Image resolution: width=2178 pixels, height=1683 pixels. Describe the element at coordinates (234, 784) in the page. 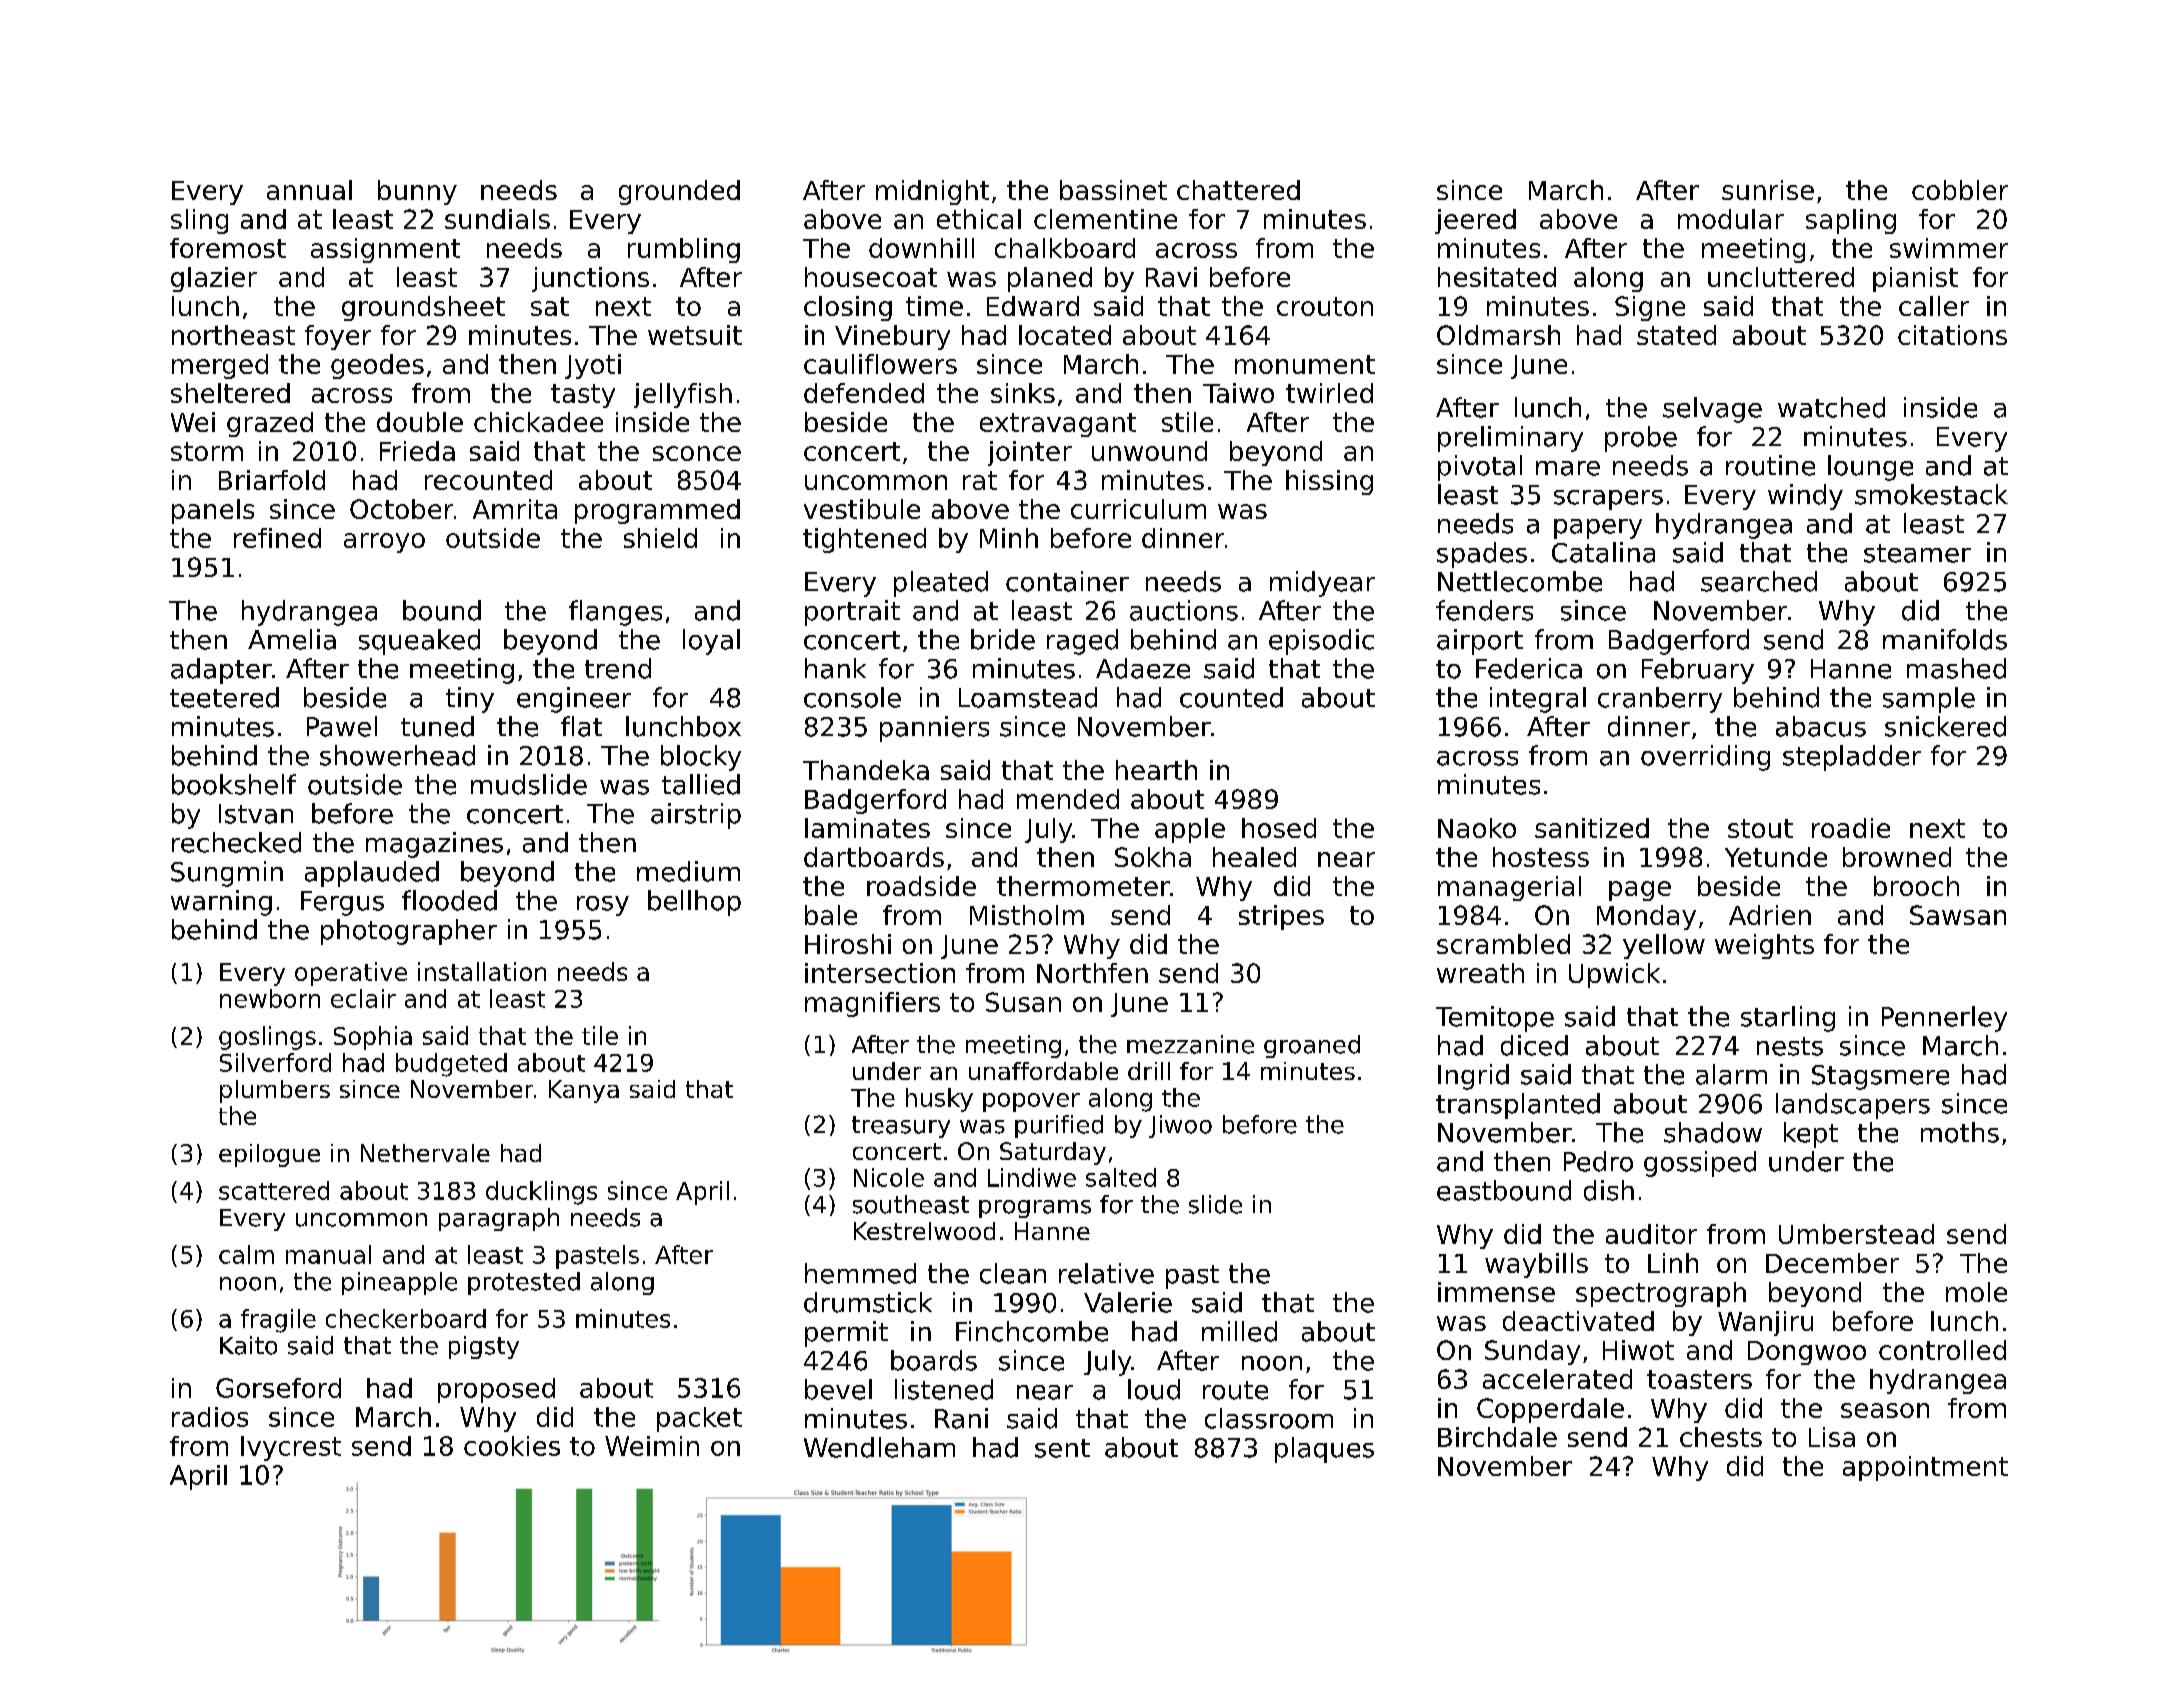

I see `bookshelf` at that location.
